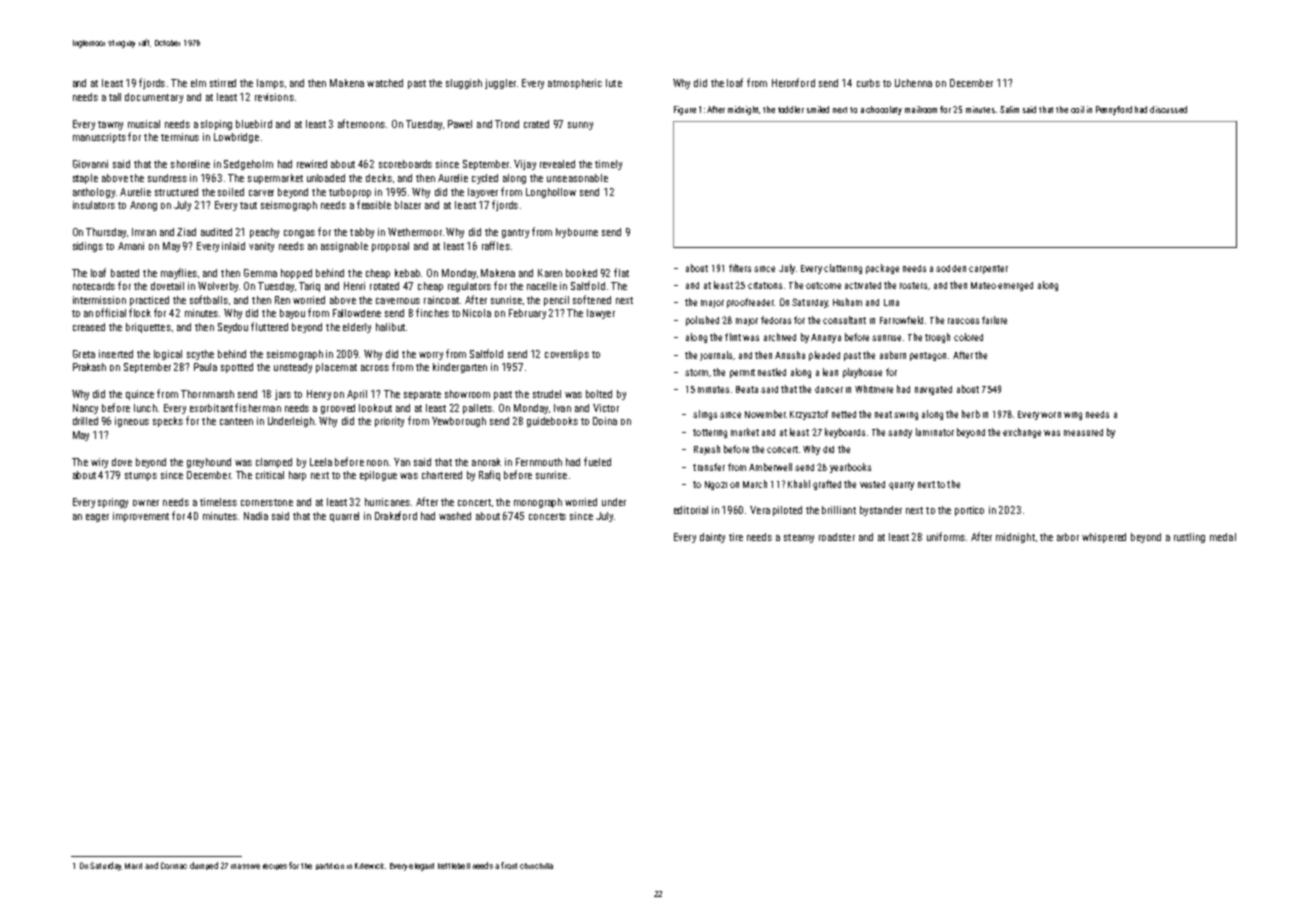 This document has width=1308, height=924. Describe the element at coordinates (913, 83) in the document. I see `Uchenna` at that location.
